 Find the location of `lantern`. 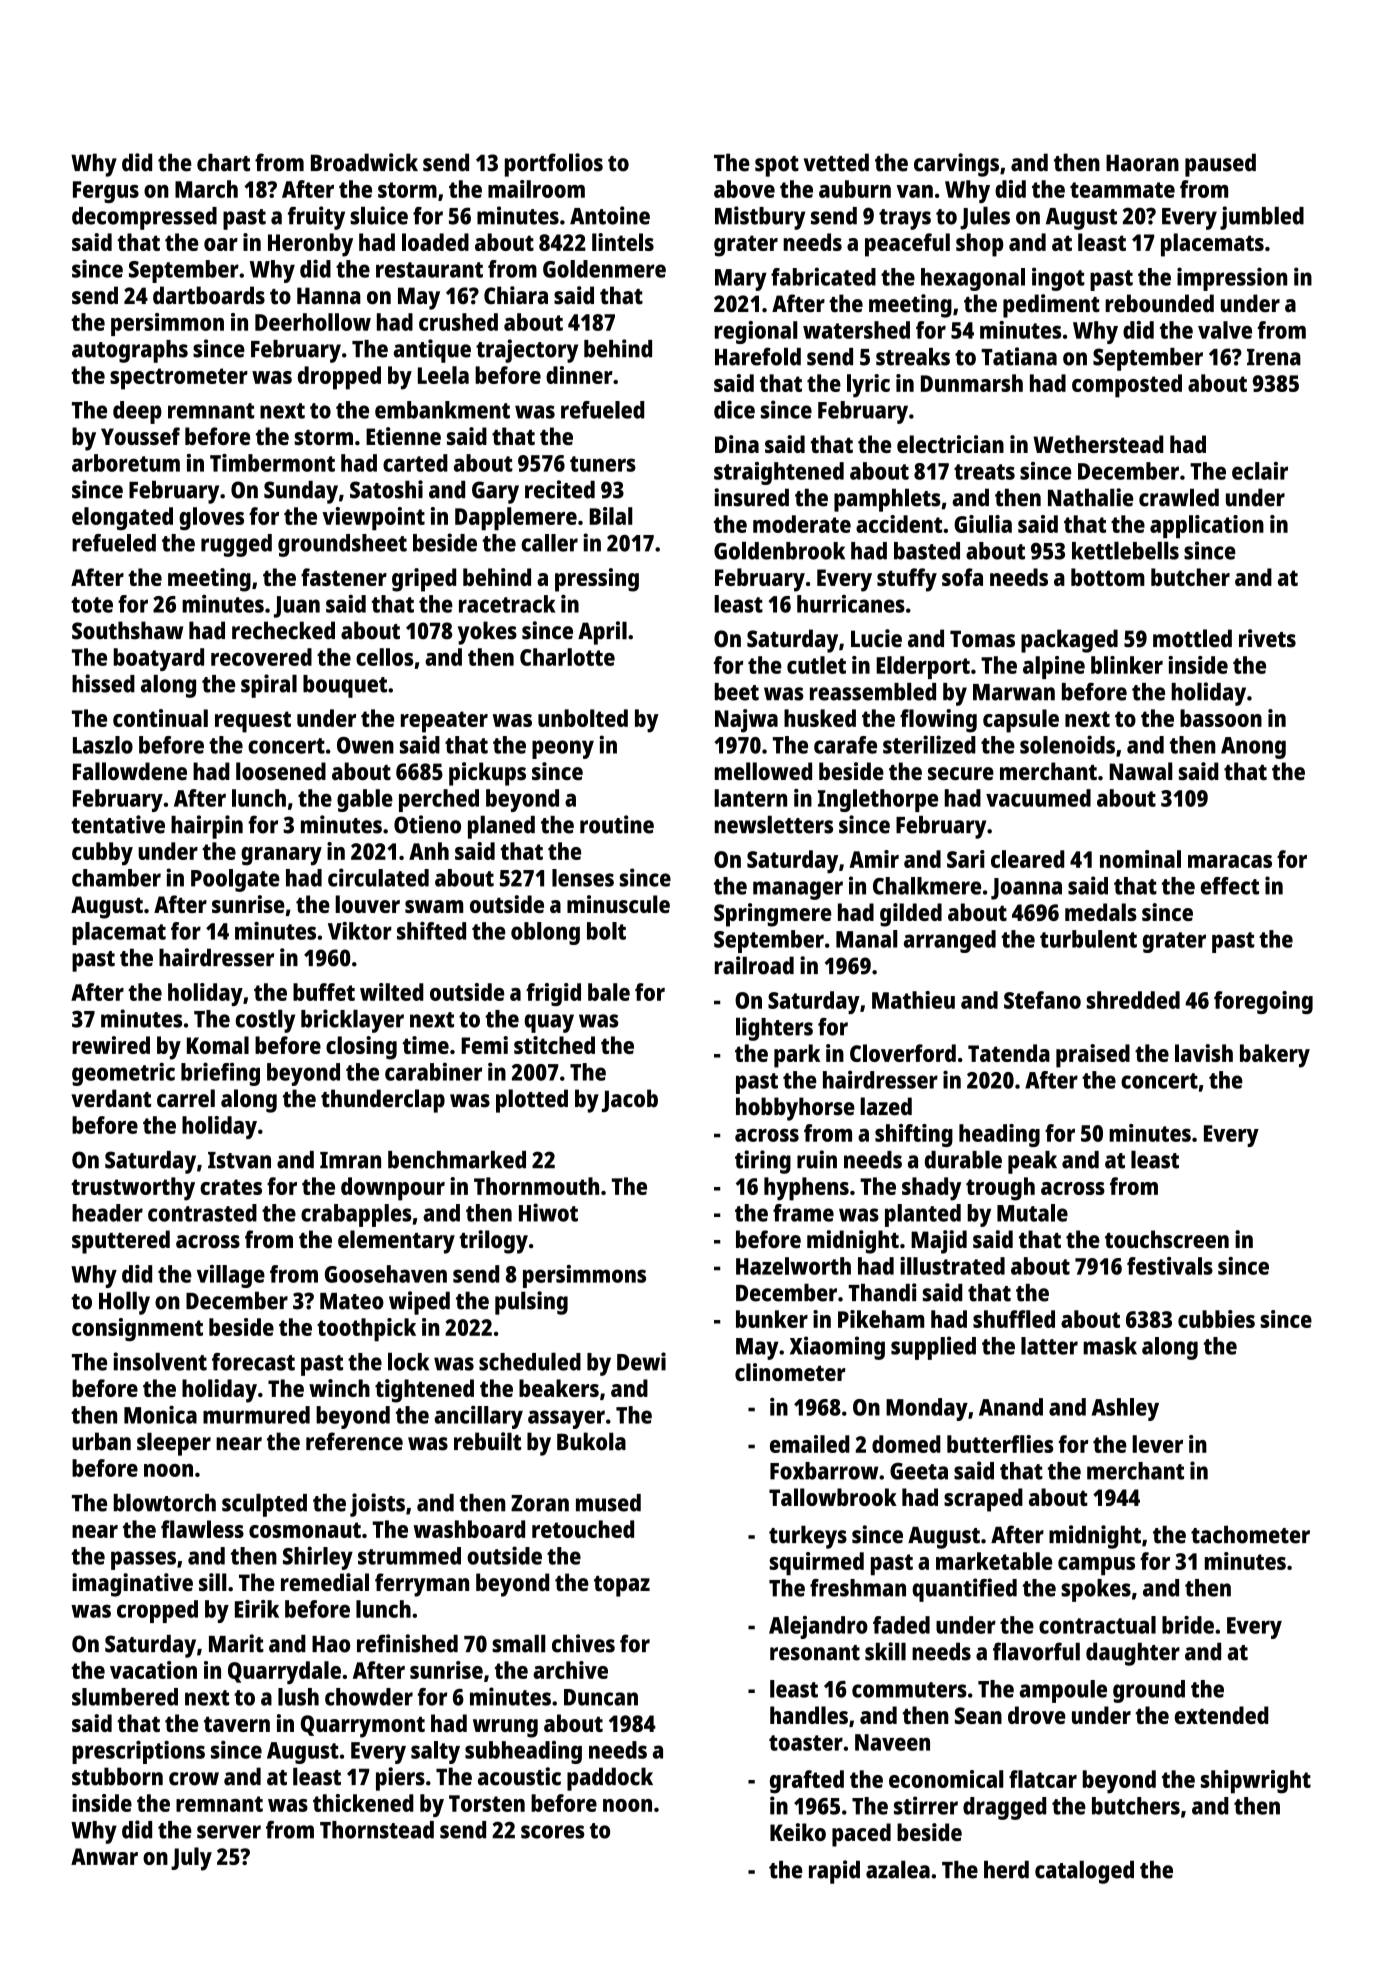

lantern is located at coordinates (750, 798).
